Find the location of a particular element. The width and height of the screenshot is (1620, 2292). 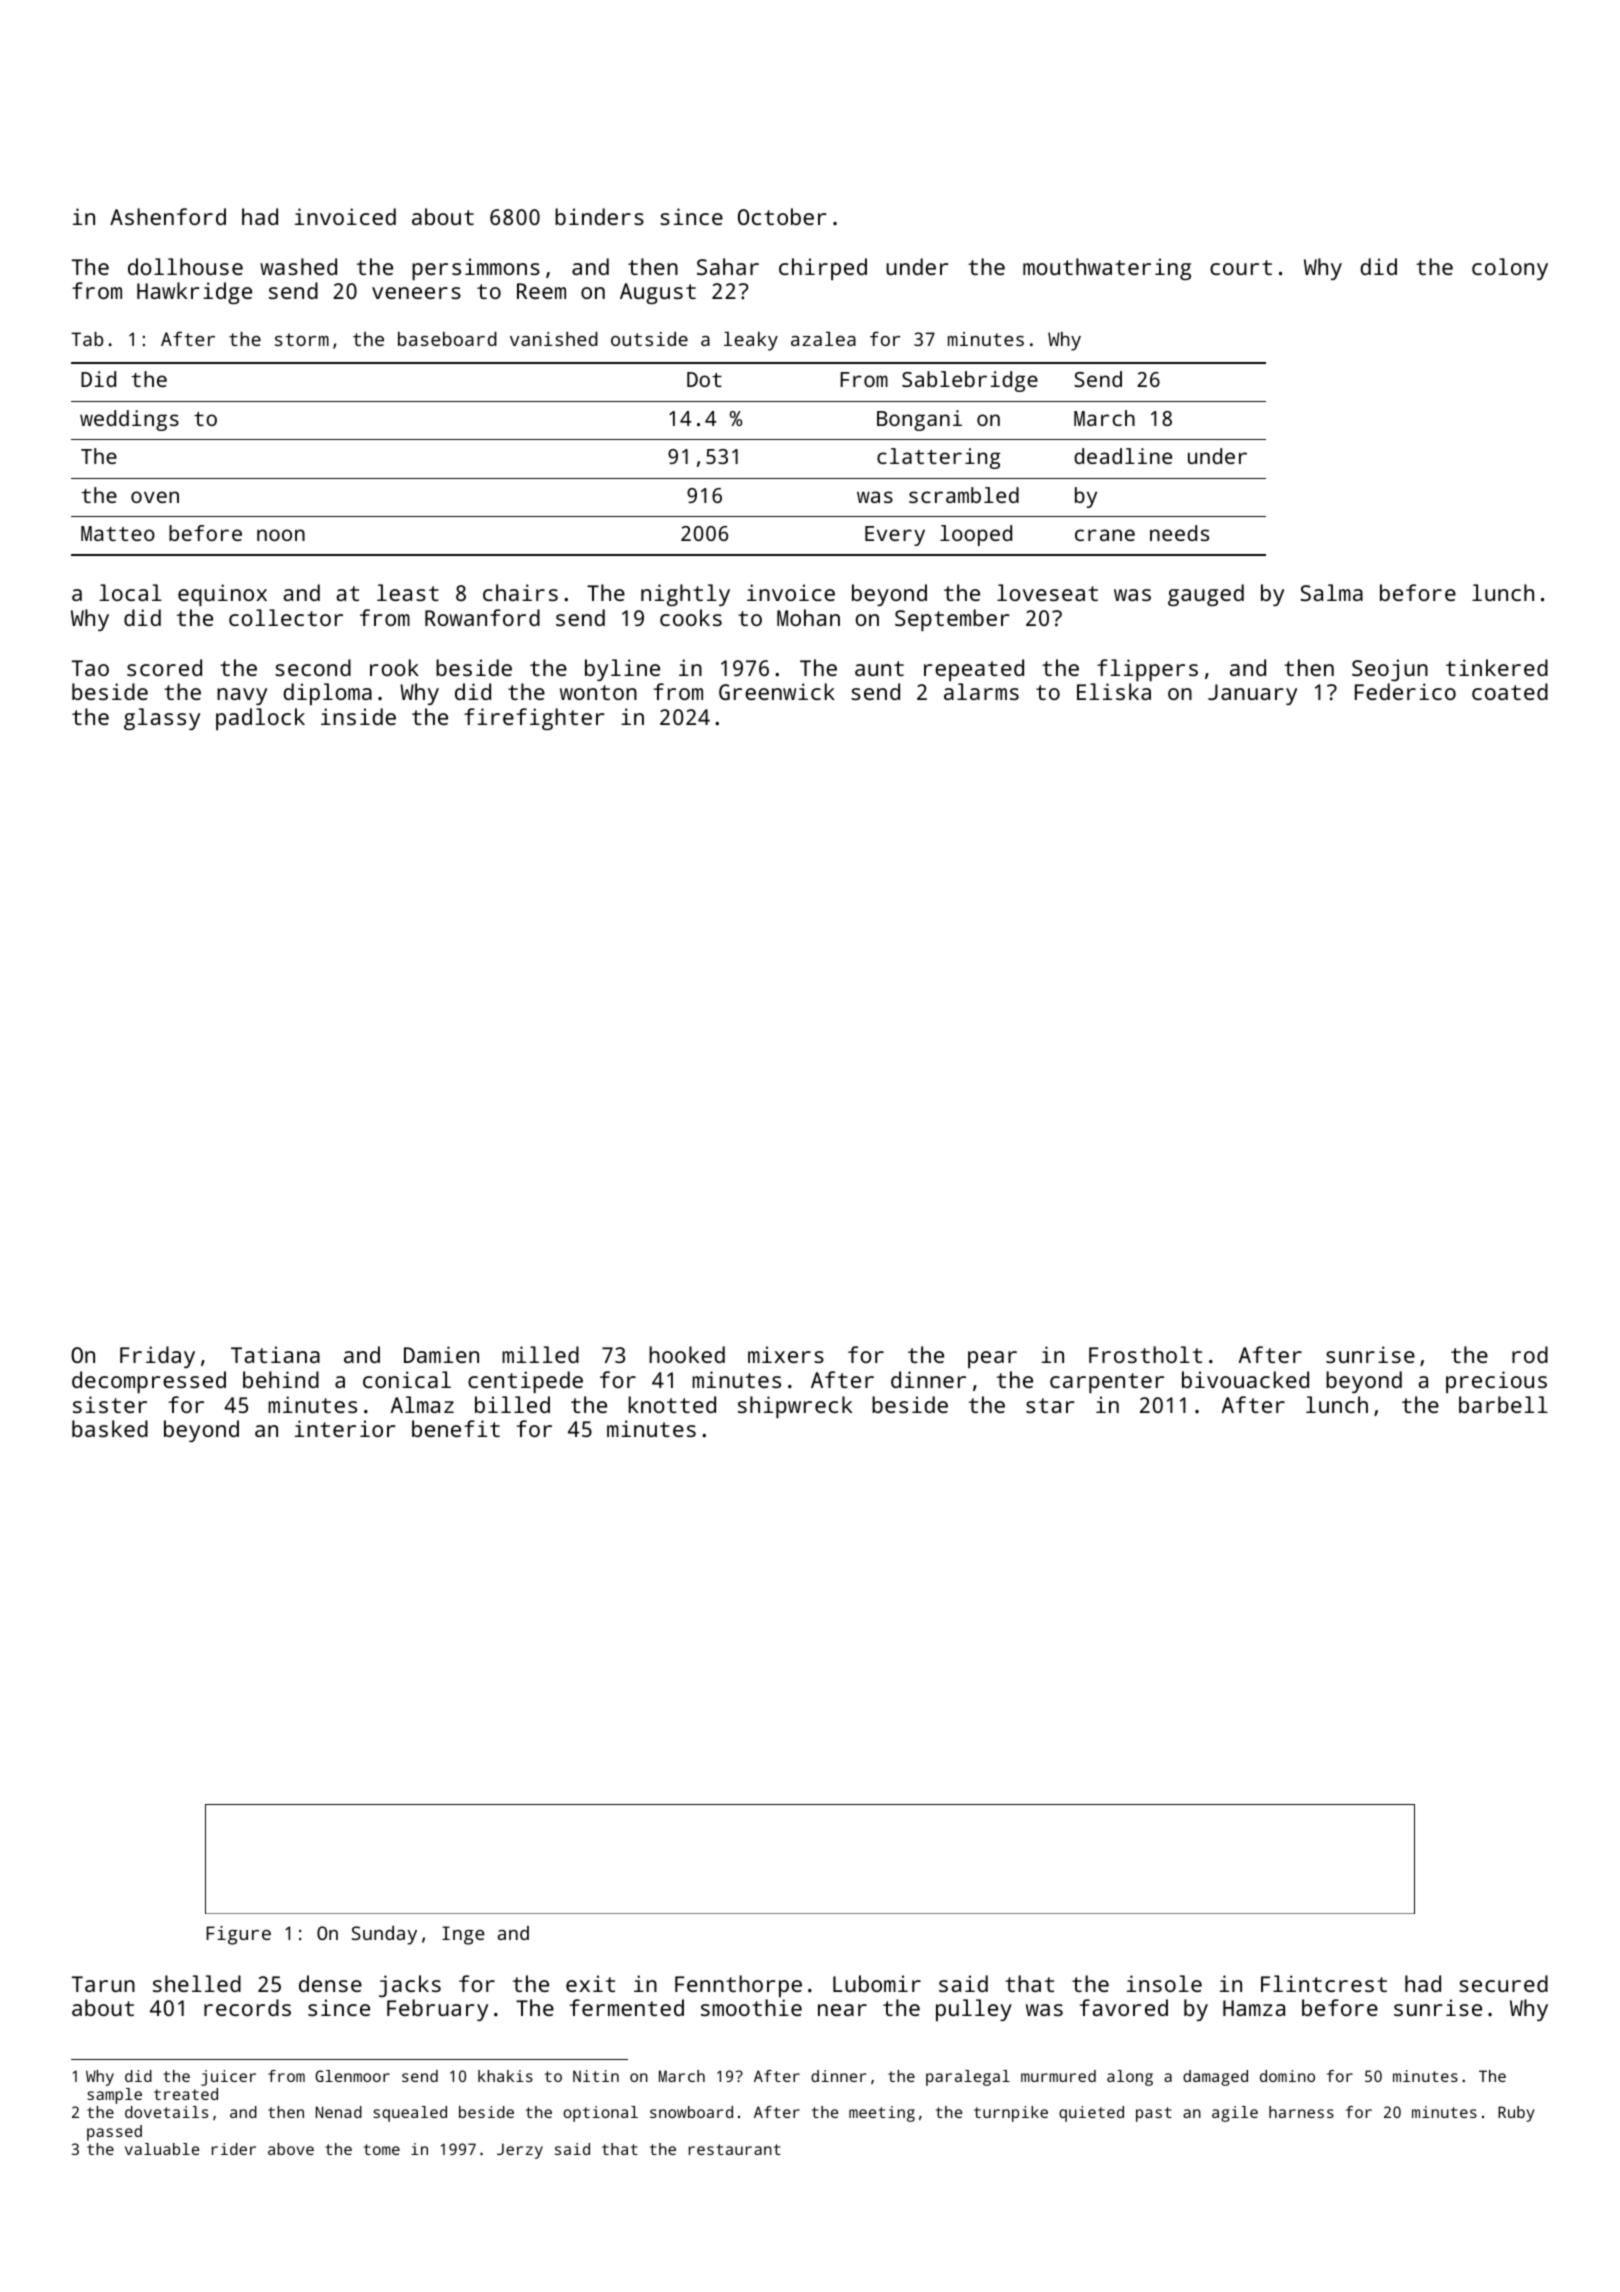

October is located at coordinates (782, 216).
